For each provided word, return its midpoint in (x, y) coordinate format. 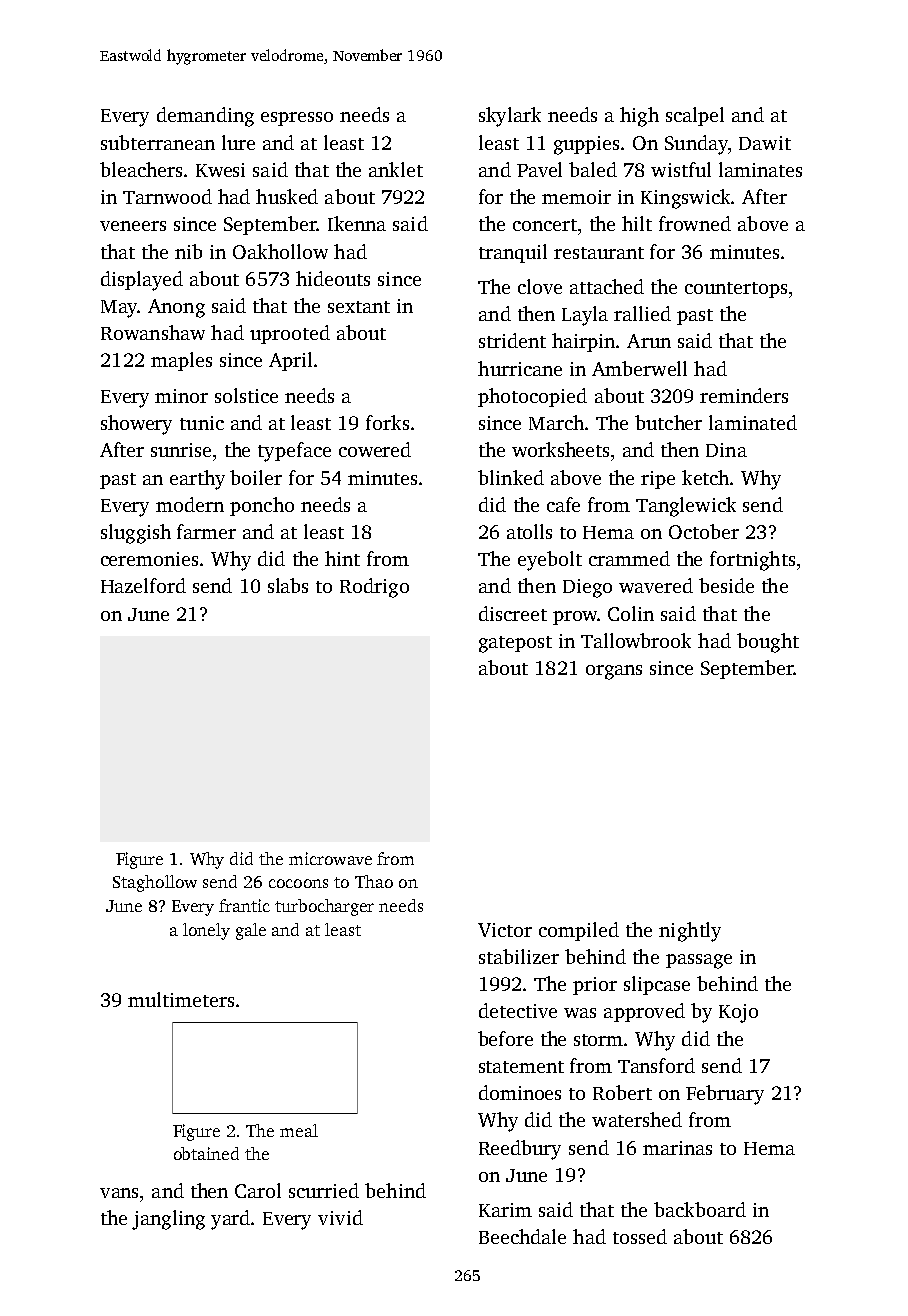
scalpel (695, 116)
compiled (579, 931)
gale (251, 931)
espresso (297, 119)
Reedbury (520, 1150)
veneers (133, 226)
